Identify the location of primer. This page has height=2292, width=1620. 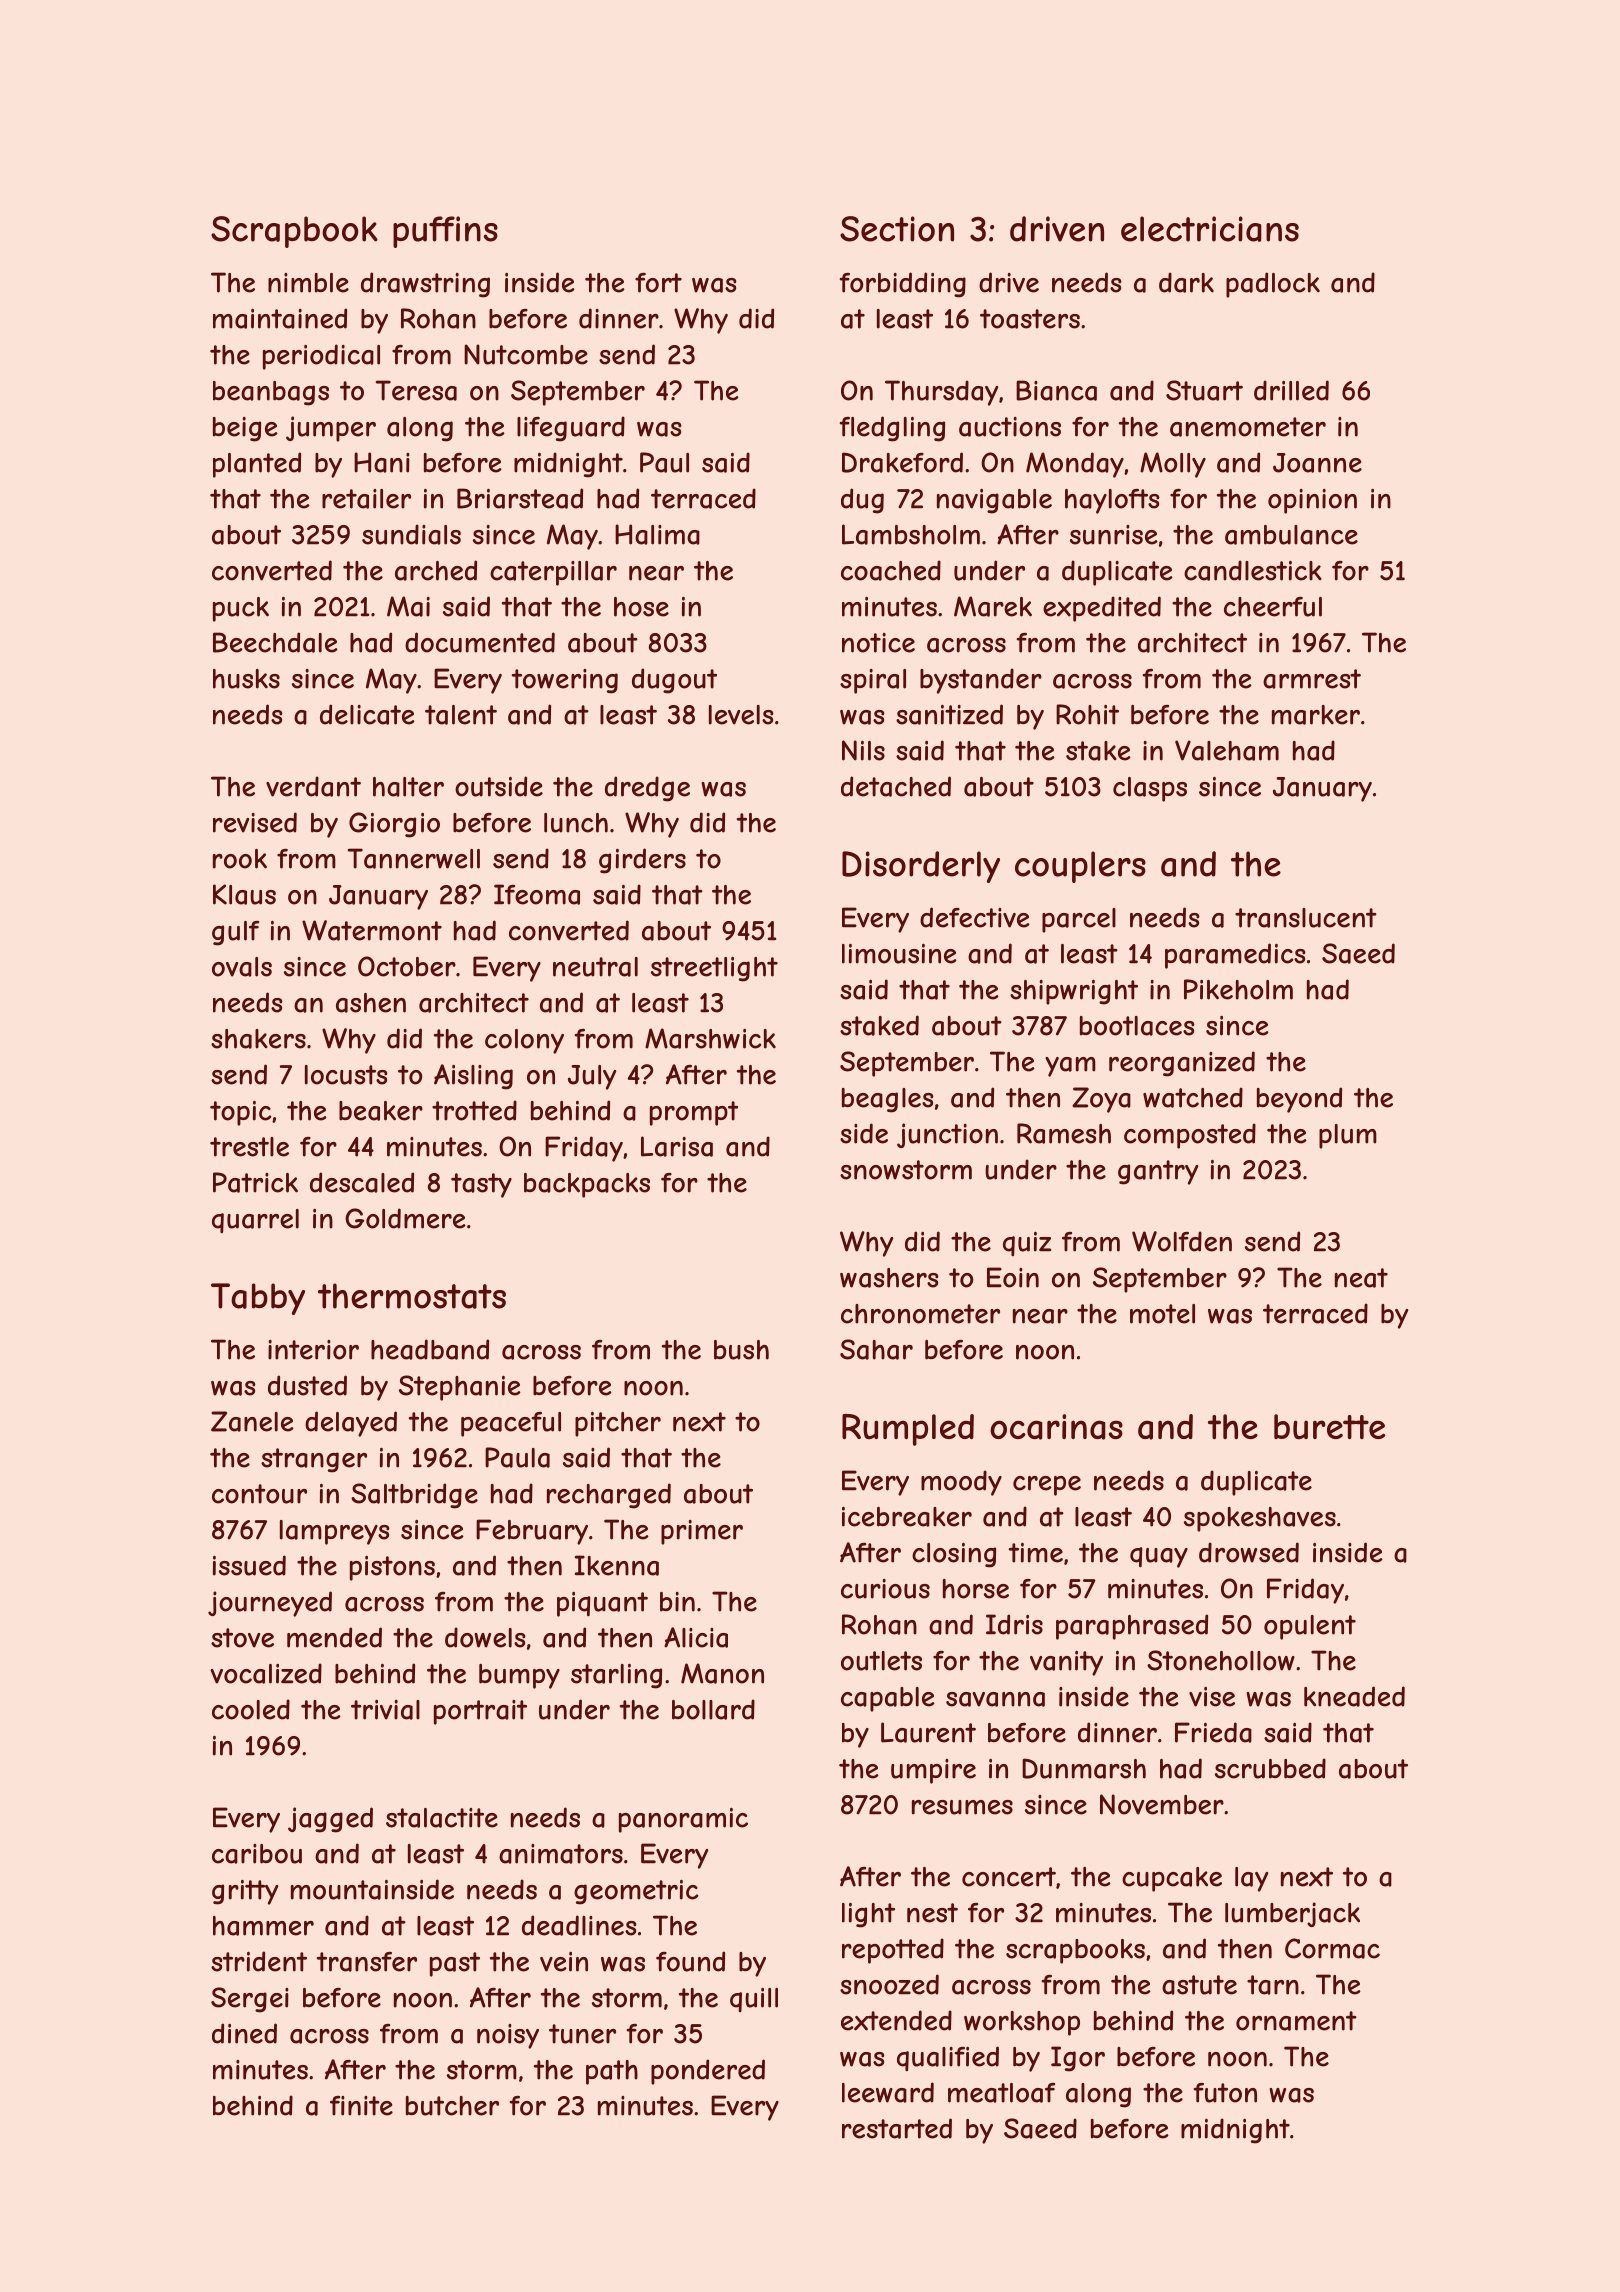
(702, 1532).
